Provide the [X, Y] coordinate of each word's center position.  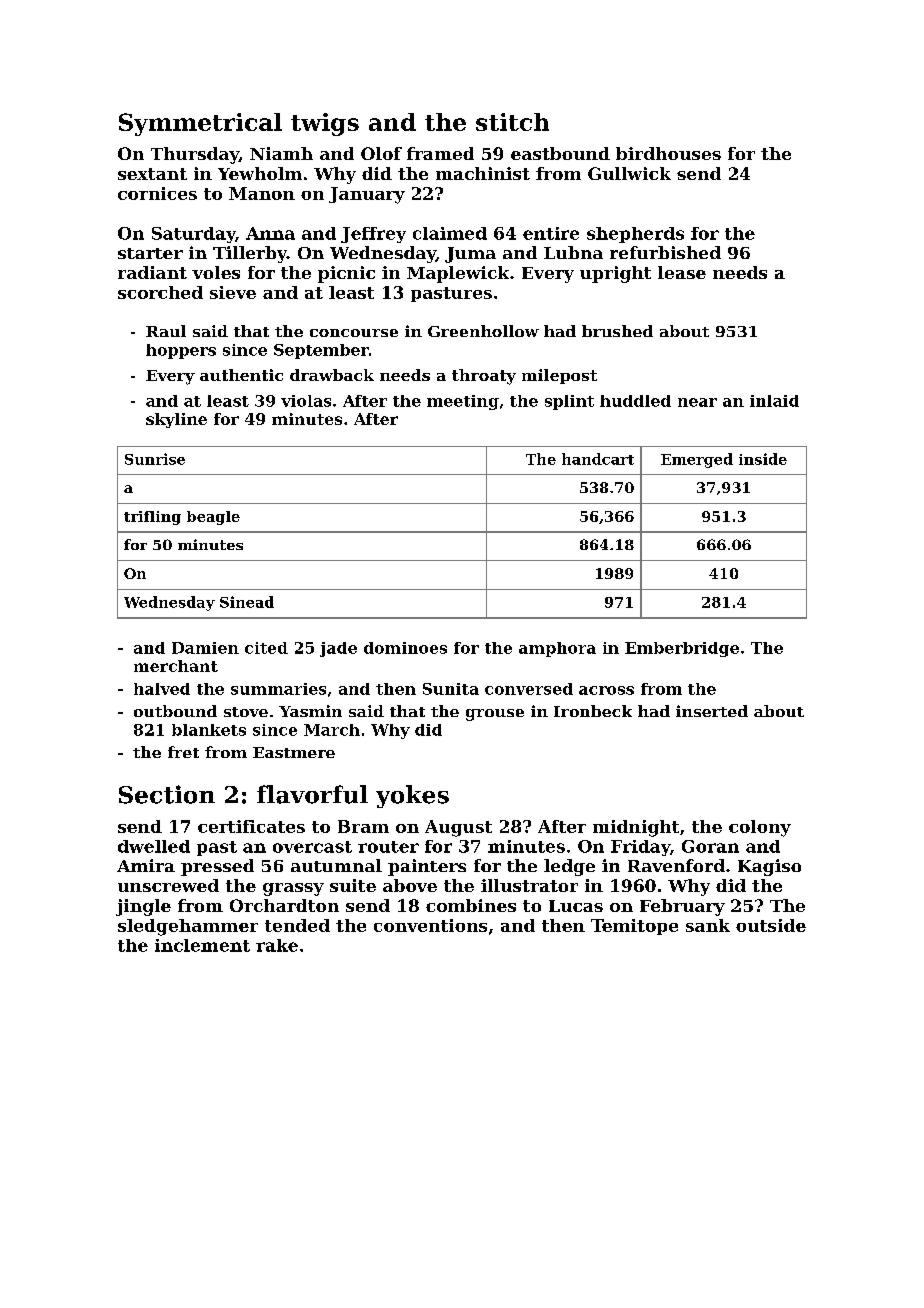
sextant [152, 174]
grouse [495, 715]
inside [763, 459]
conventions [430, 925]
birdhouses [668, 153]
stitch [512, 122]
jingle [143, 907]
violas [306, 401]
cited [266, 648]
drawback [332, 375]
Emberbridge [682, 649]
